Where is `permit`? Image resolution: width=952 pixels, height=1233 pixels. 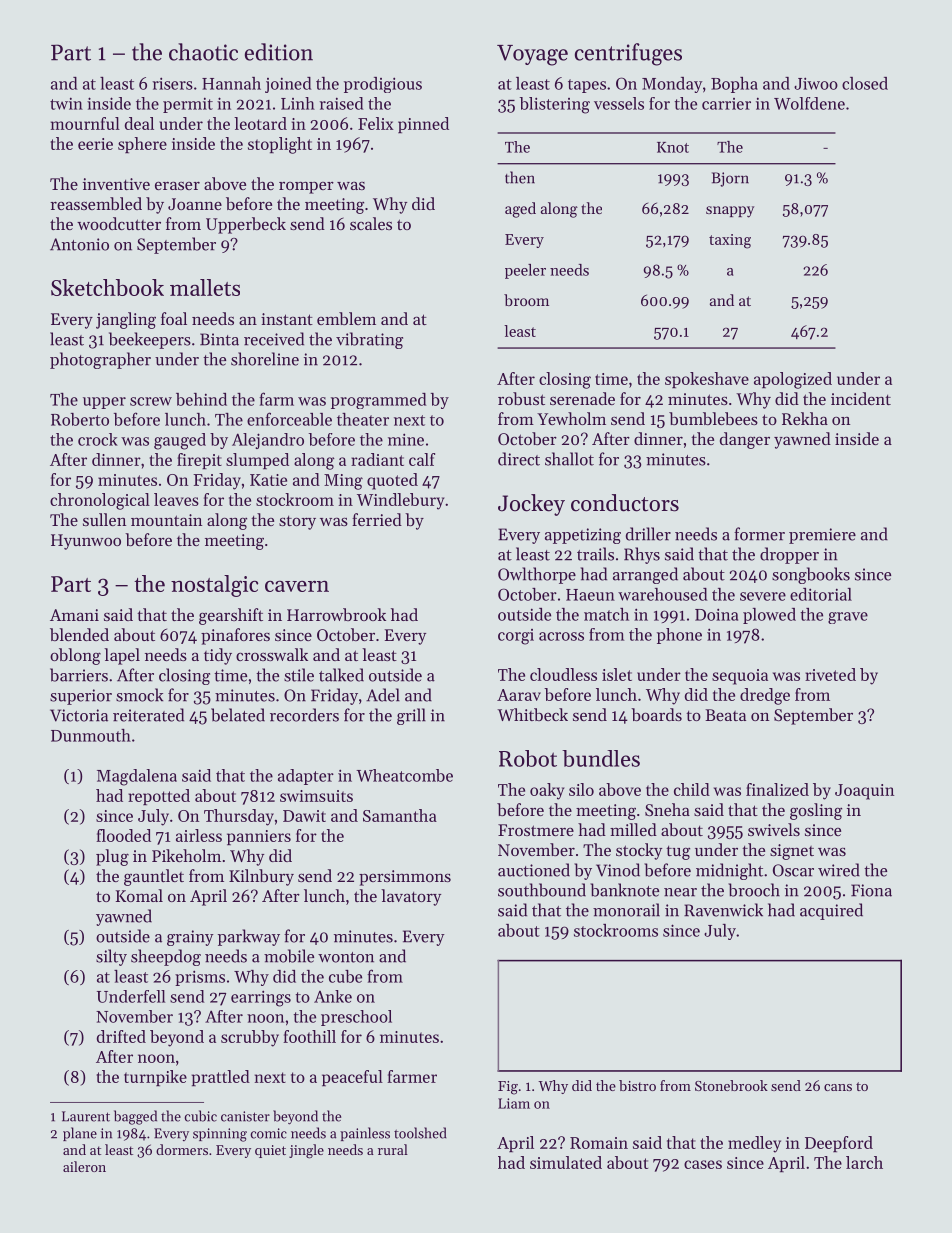 permit is located at coordinates (188, 105).
